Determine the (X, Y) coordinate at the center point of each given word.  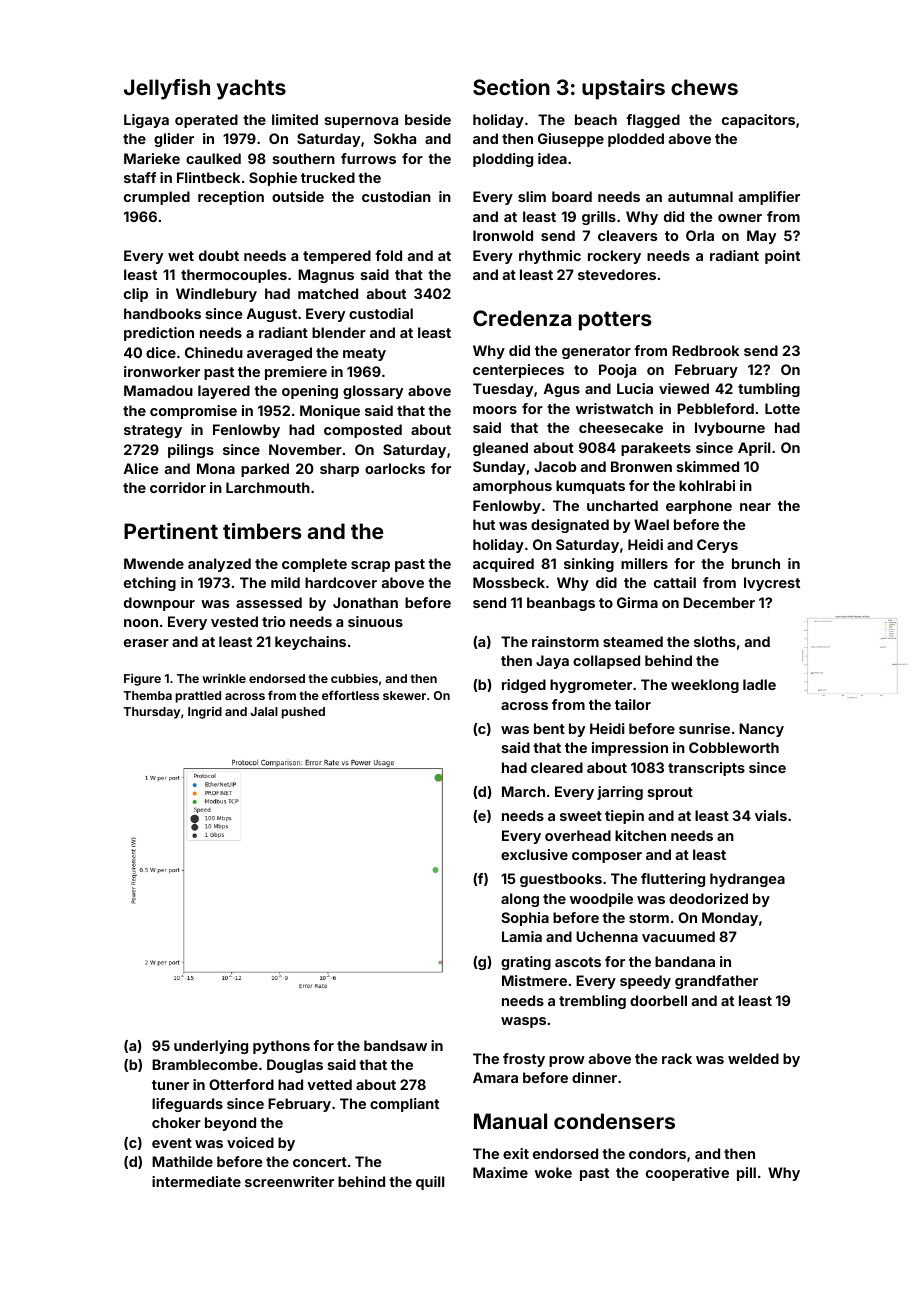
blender (339, 332)
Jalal (264, 711)
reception (231, 198)
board (572, 196)
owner (740, 218)
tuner (170, 1085)
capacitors (758, 121)
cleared (557, 767)
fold (388, 255)
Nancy (761, 730)
